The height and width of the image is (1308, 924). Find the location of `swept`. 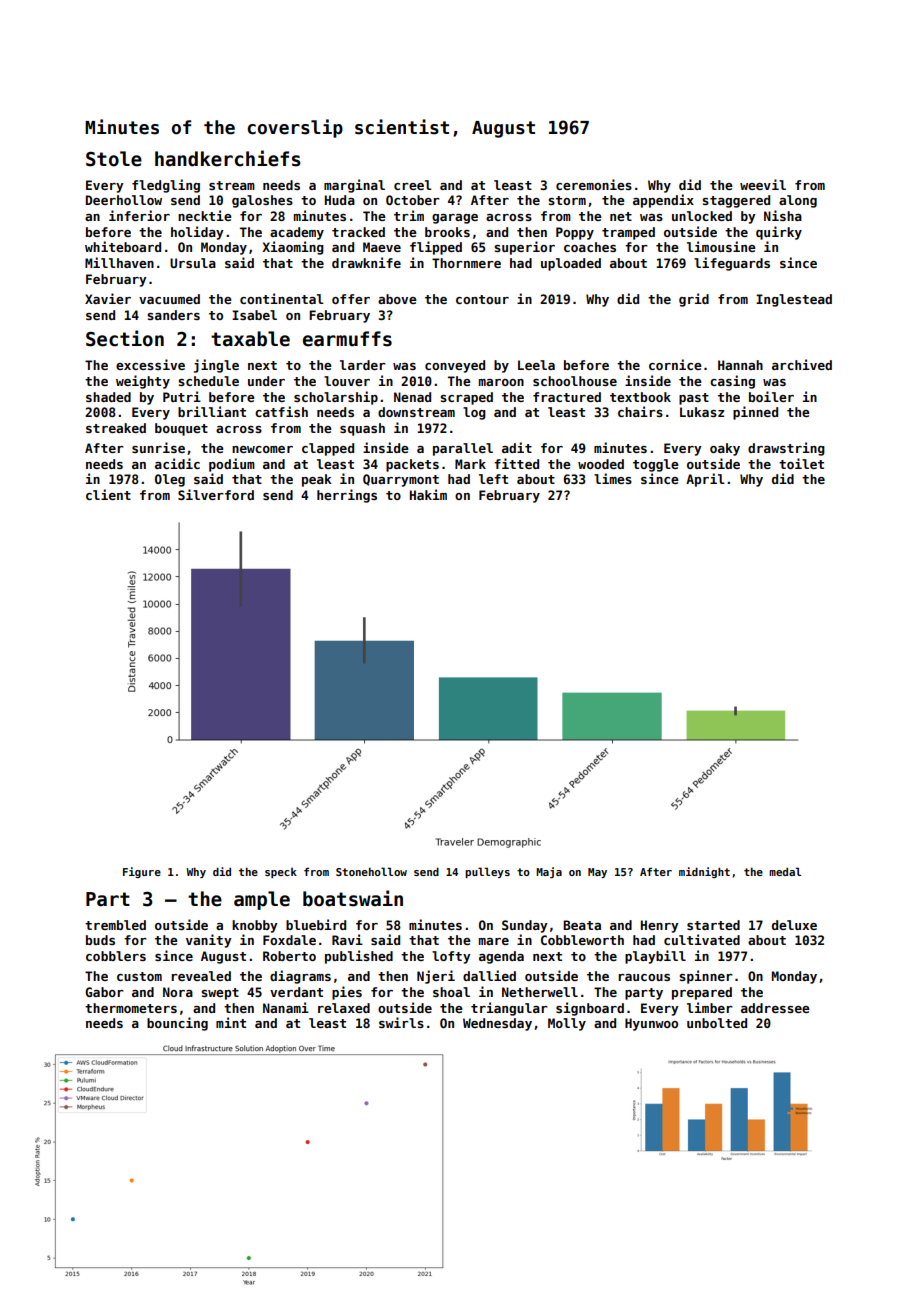

swept is located at coordinates (220, 994).
